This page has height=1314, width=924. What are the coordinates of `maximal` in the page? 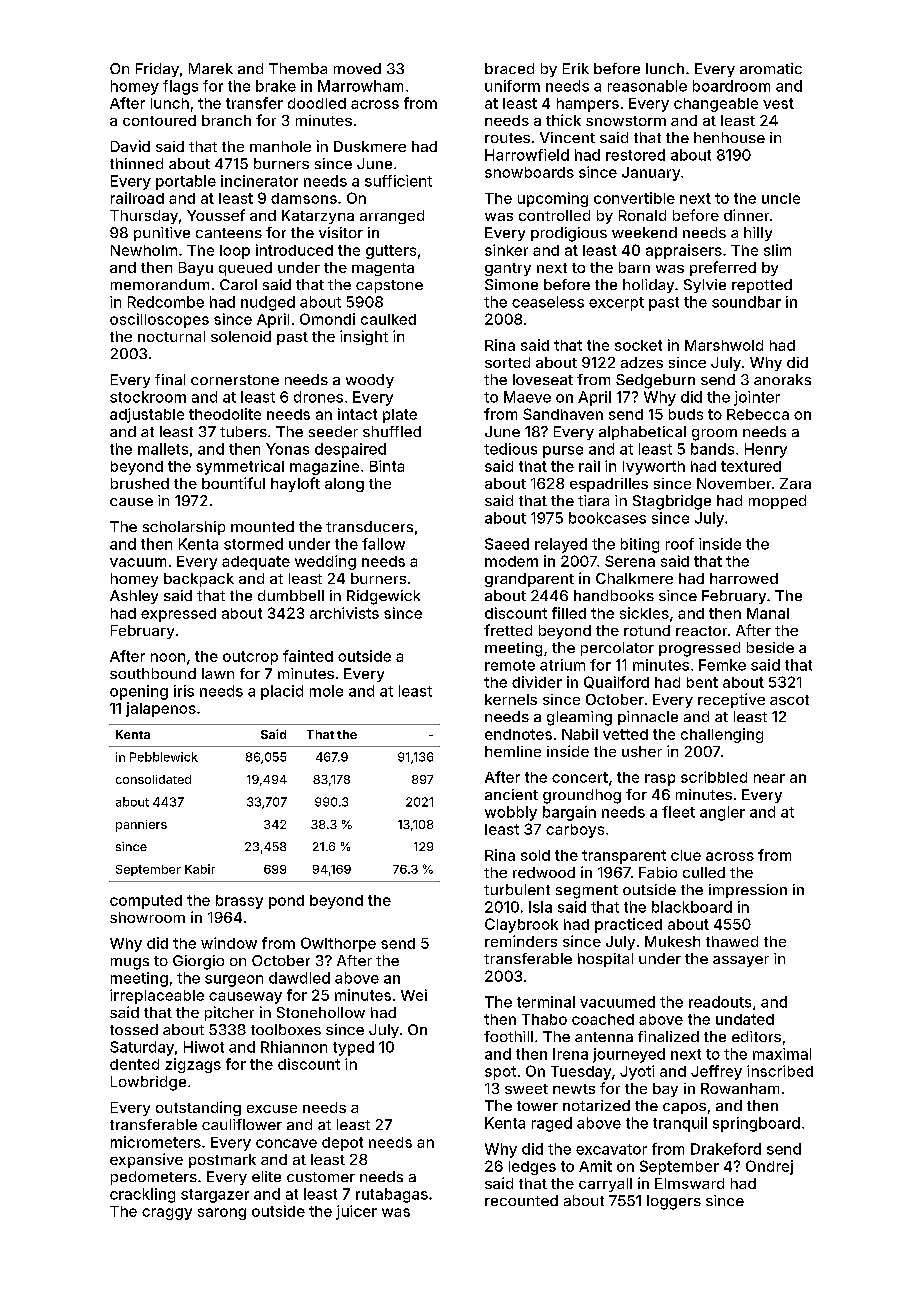 It's located at (782, 1054).
